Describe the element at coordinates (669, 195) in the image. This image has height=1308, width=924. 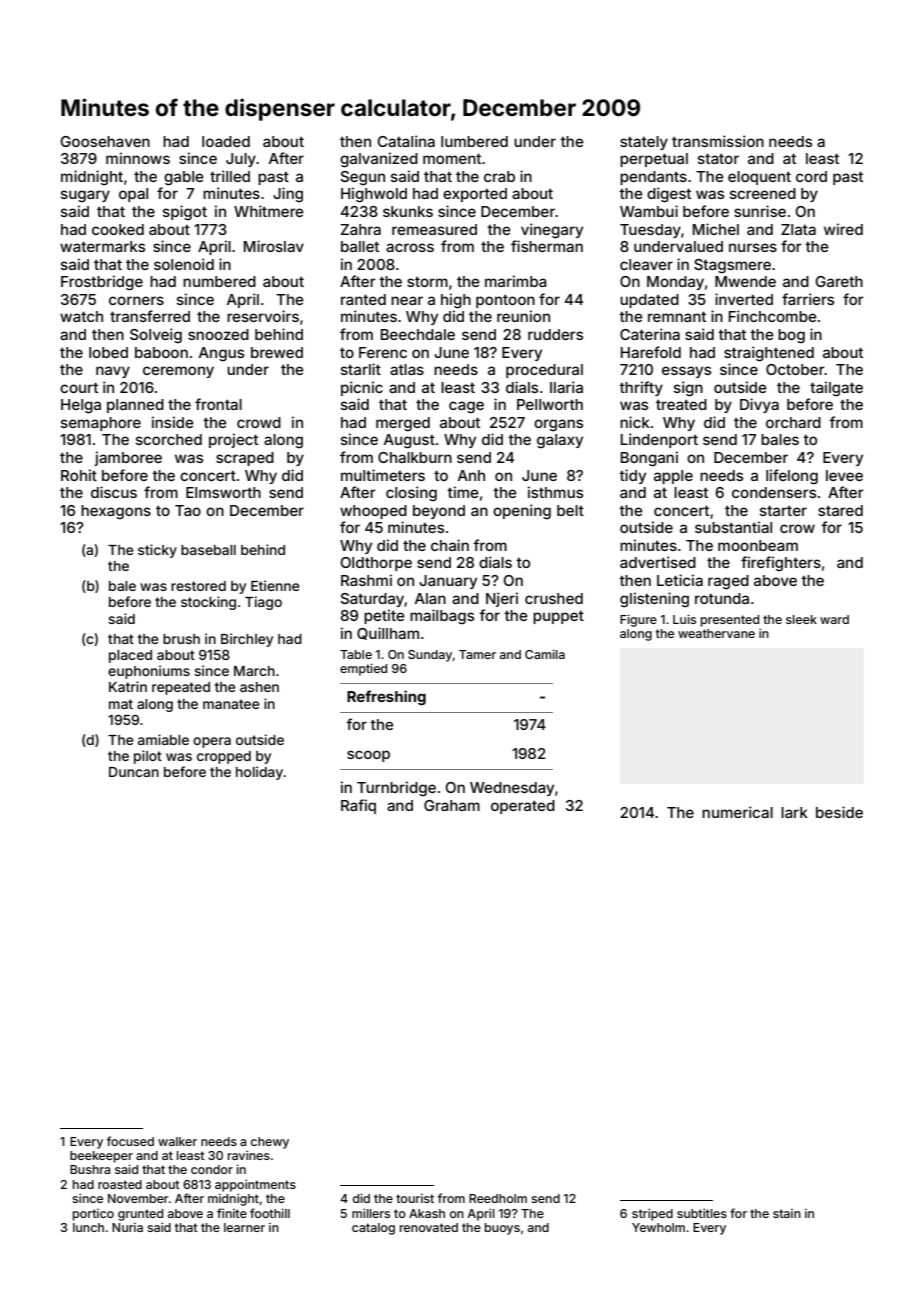
I see `digest` at that location.
